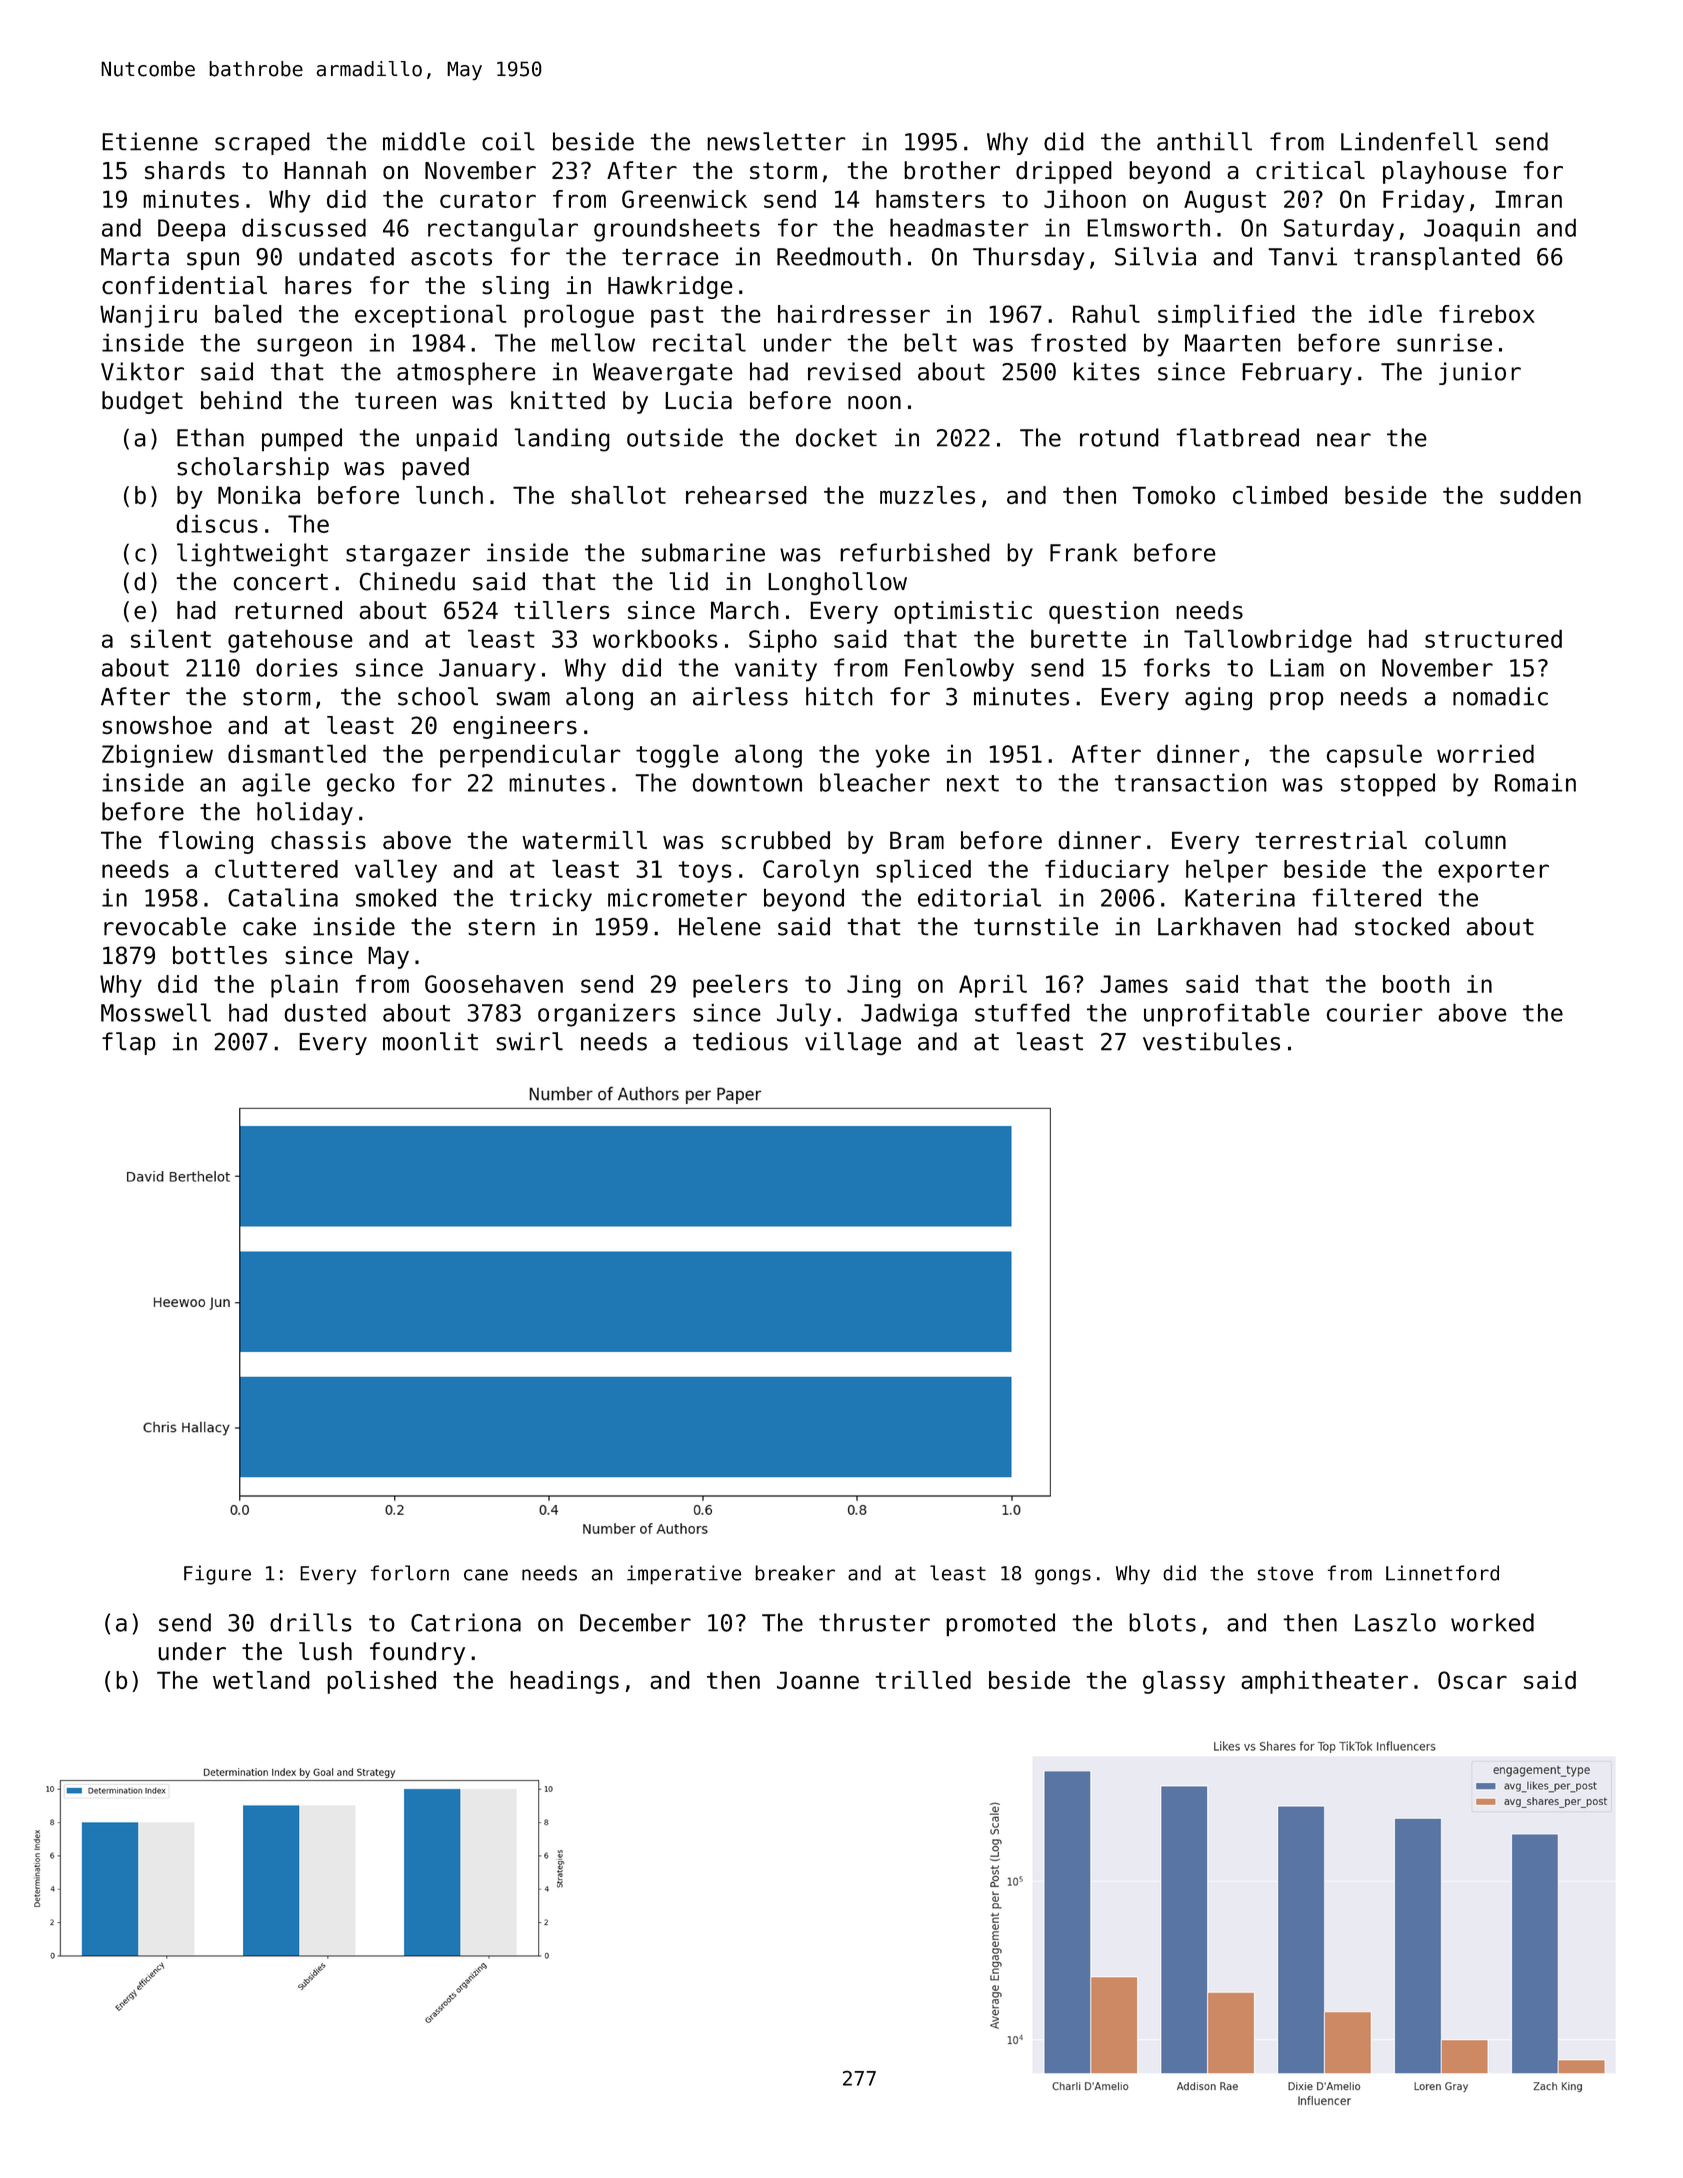 The width and height of the image is (1683, 2178). What do you see at coordinates (430, 1041) in the image?
I see `moonlit` at bounding box center [430, 1041].
